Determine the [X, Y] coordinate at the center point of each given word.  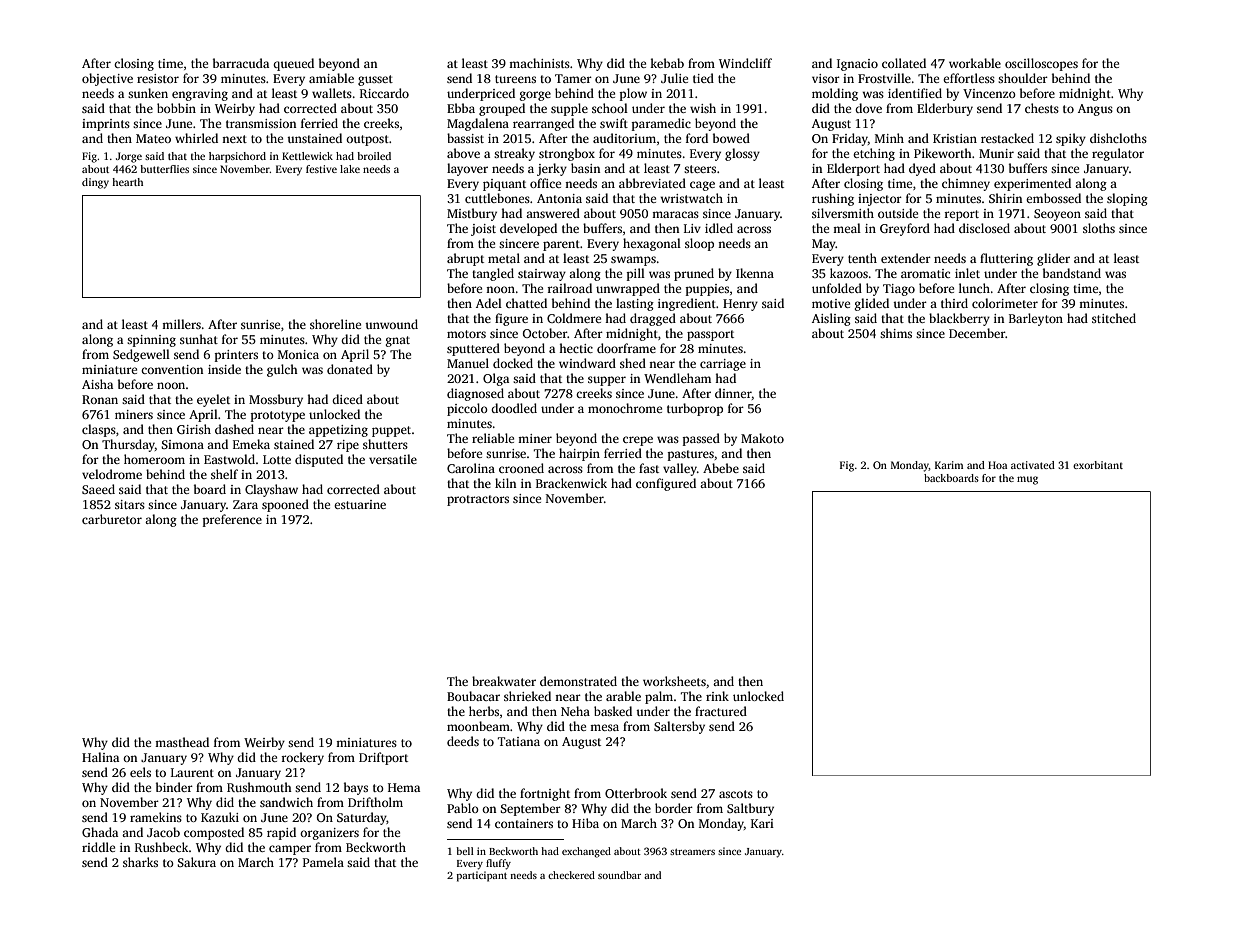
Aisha [97, 384]
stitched [1114, 318]
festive [321, 169]
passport [710, 335]
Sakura [196, 862]
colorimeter [1005, 303]
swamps [633, 261]
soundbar [619, 875]
